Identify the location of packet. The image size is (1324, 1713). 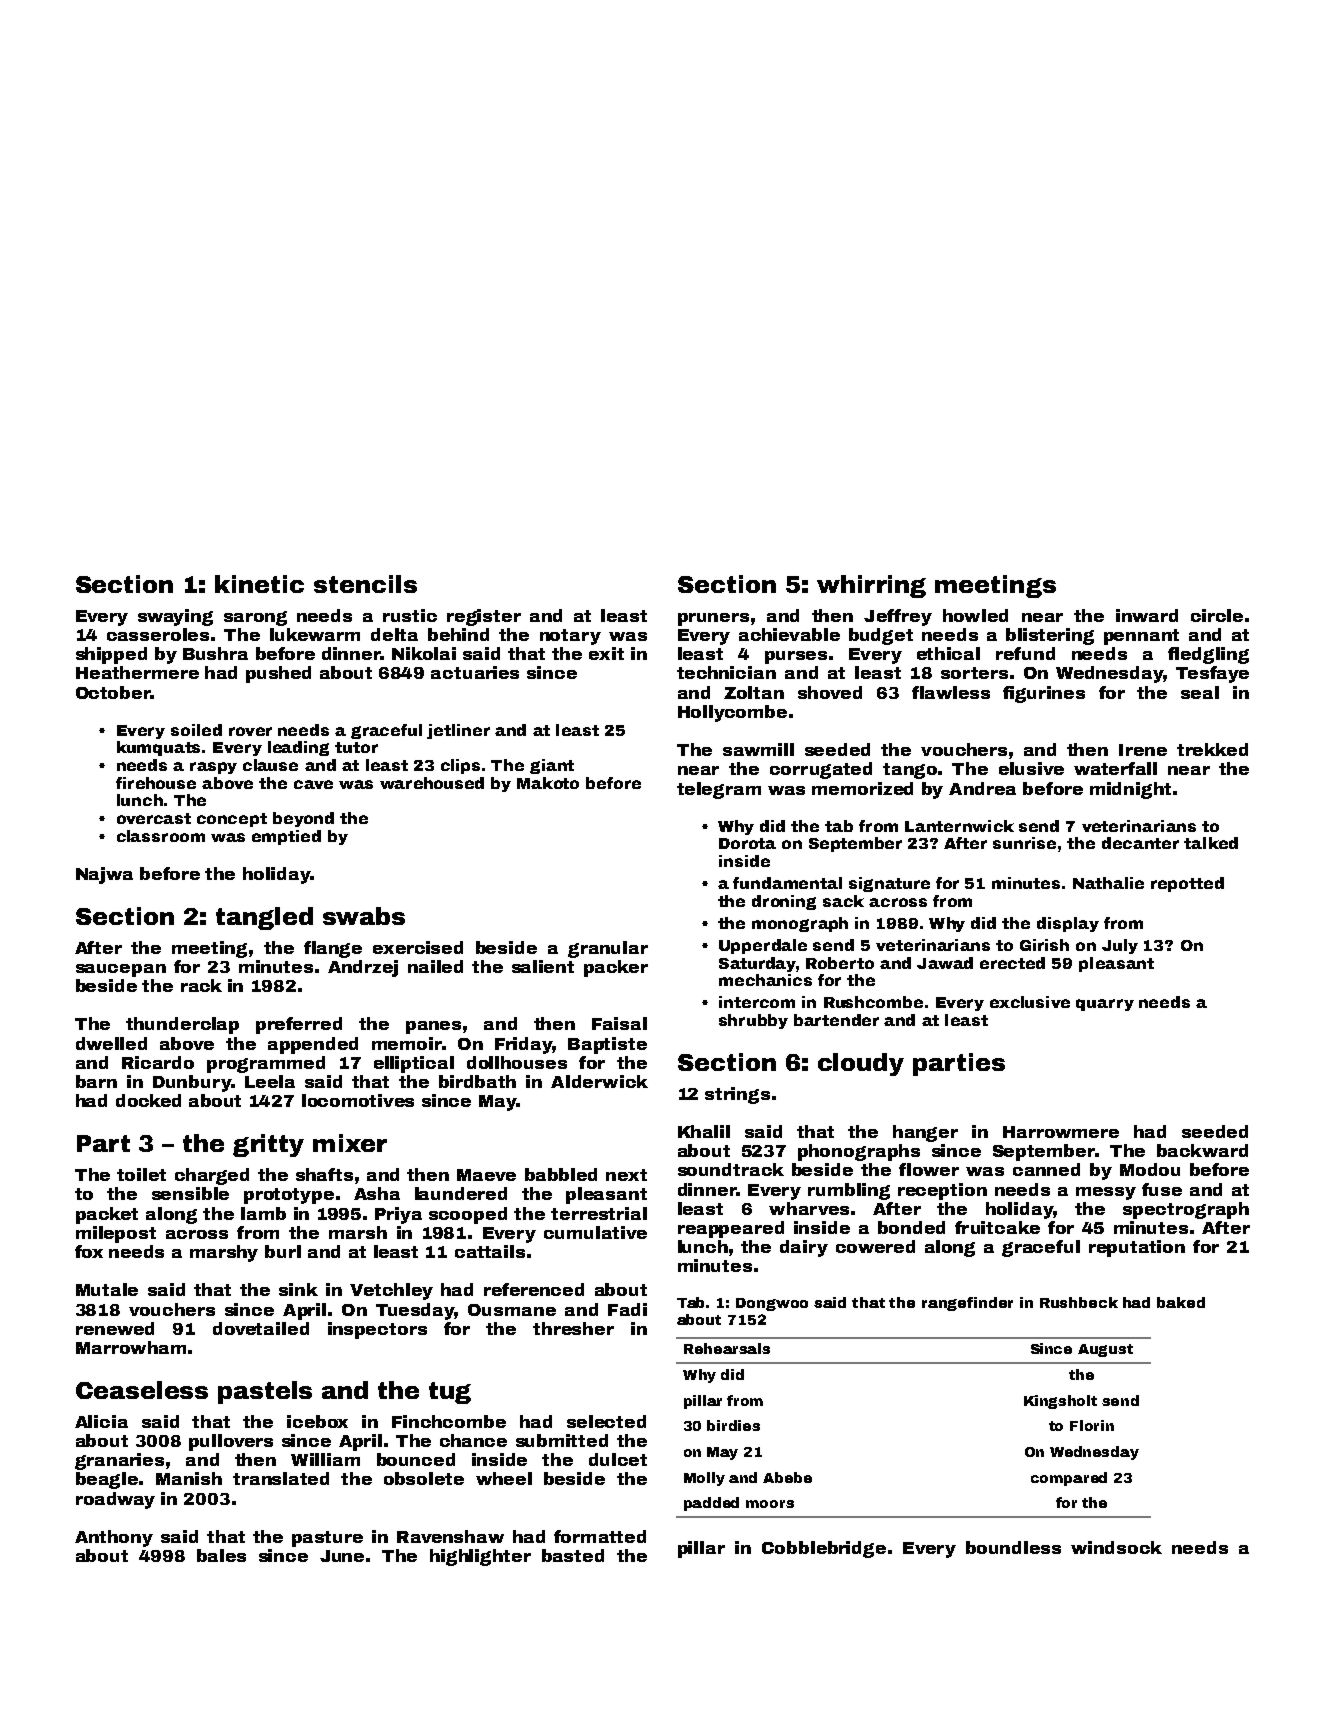
(107, 1215).
